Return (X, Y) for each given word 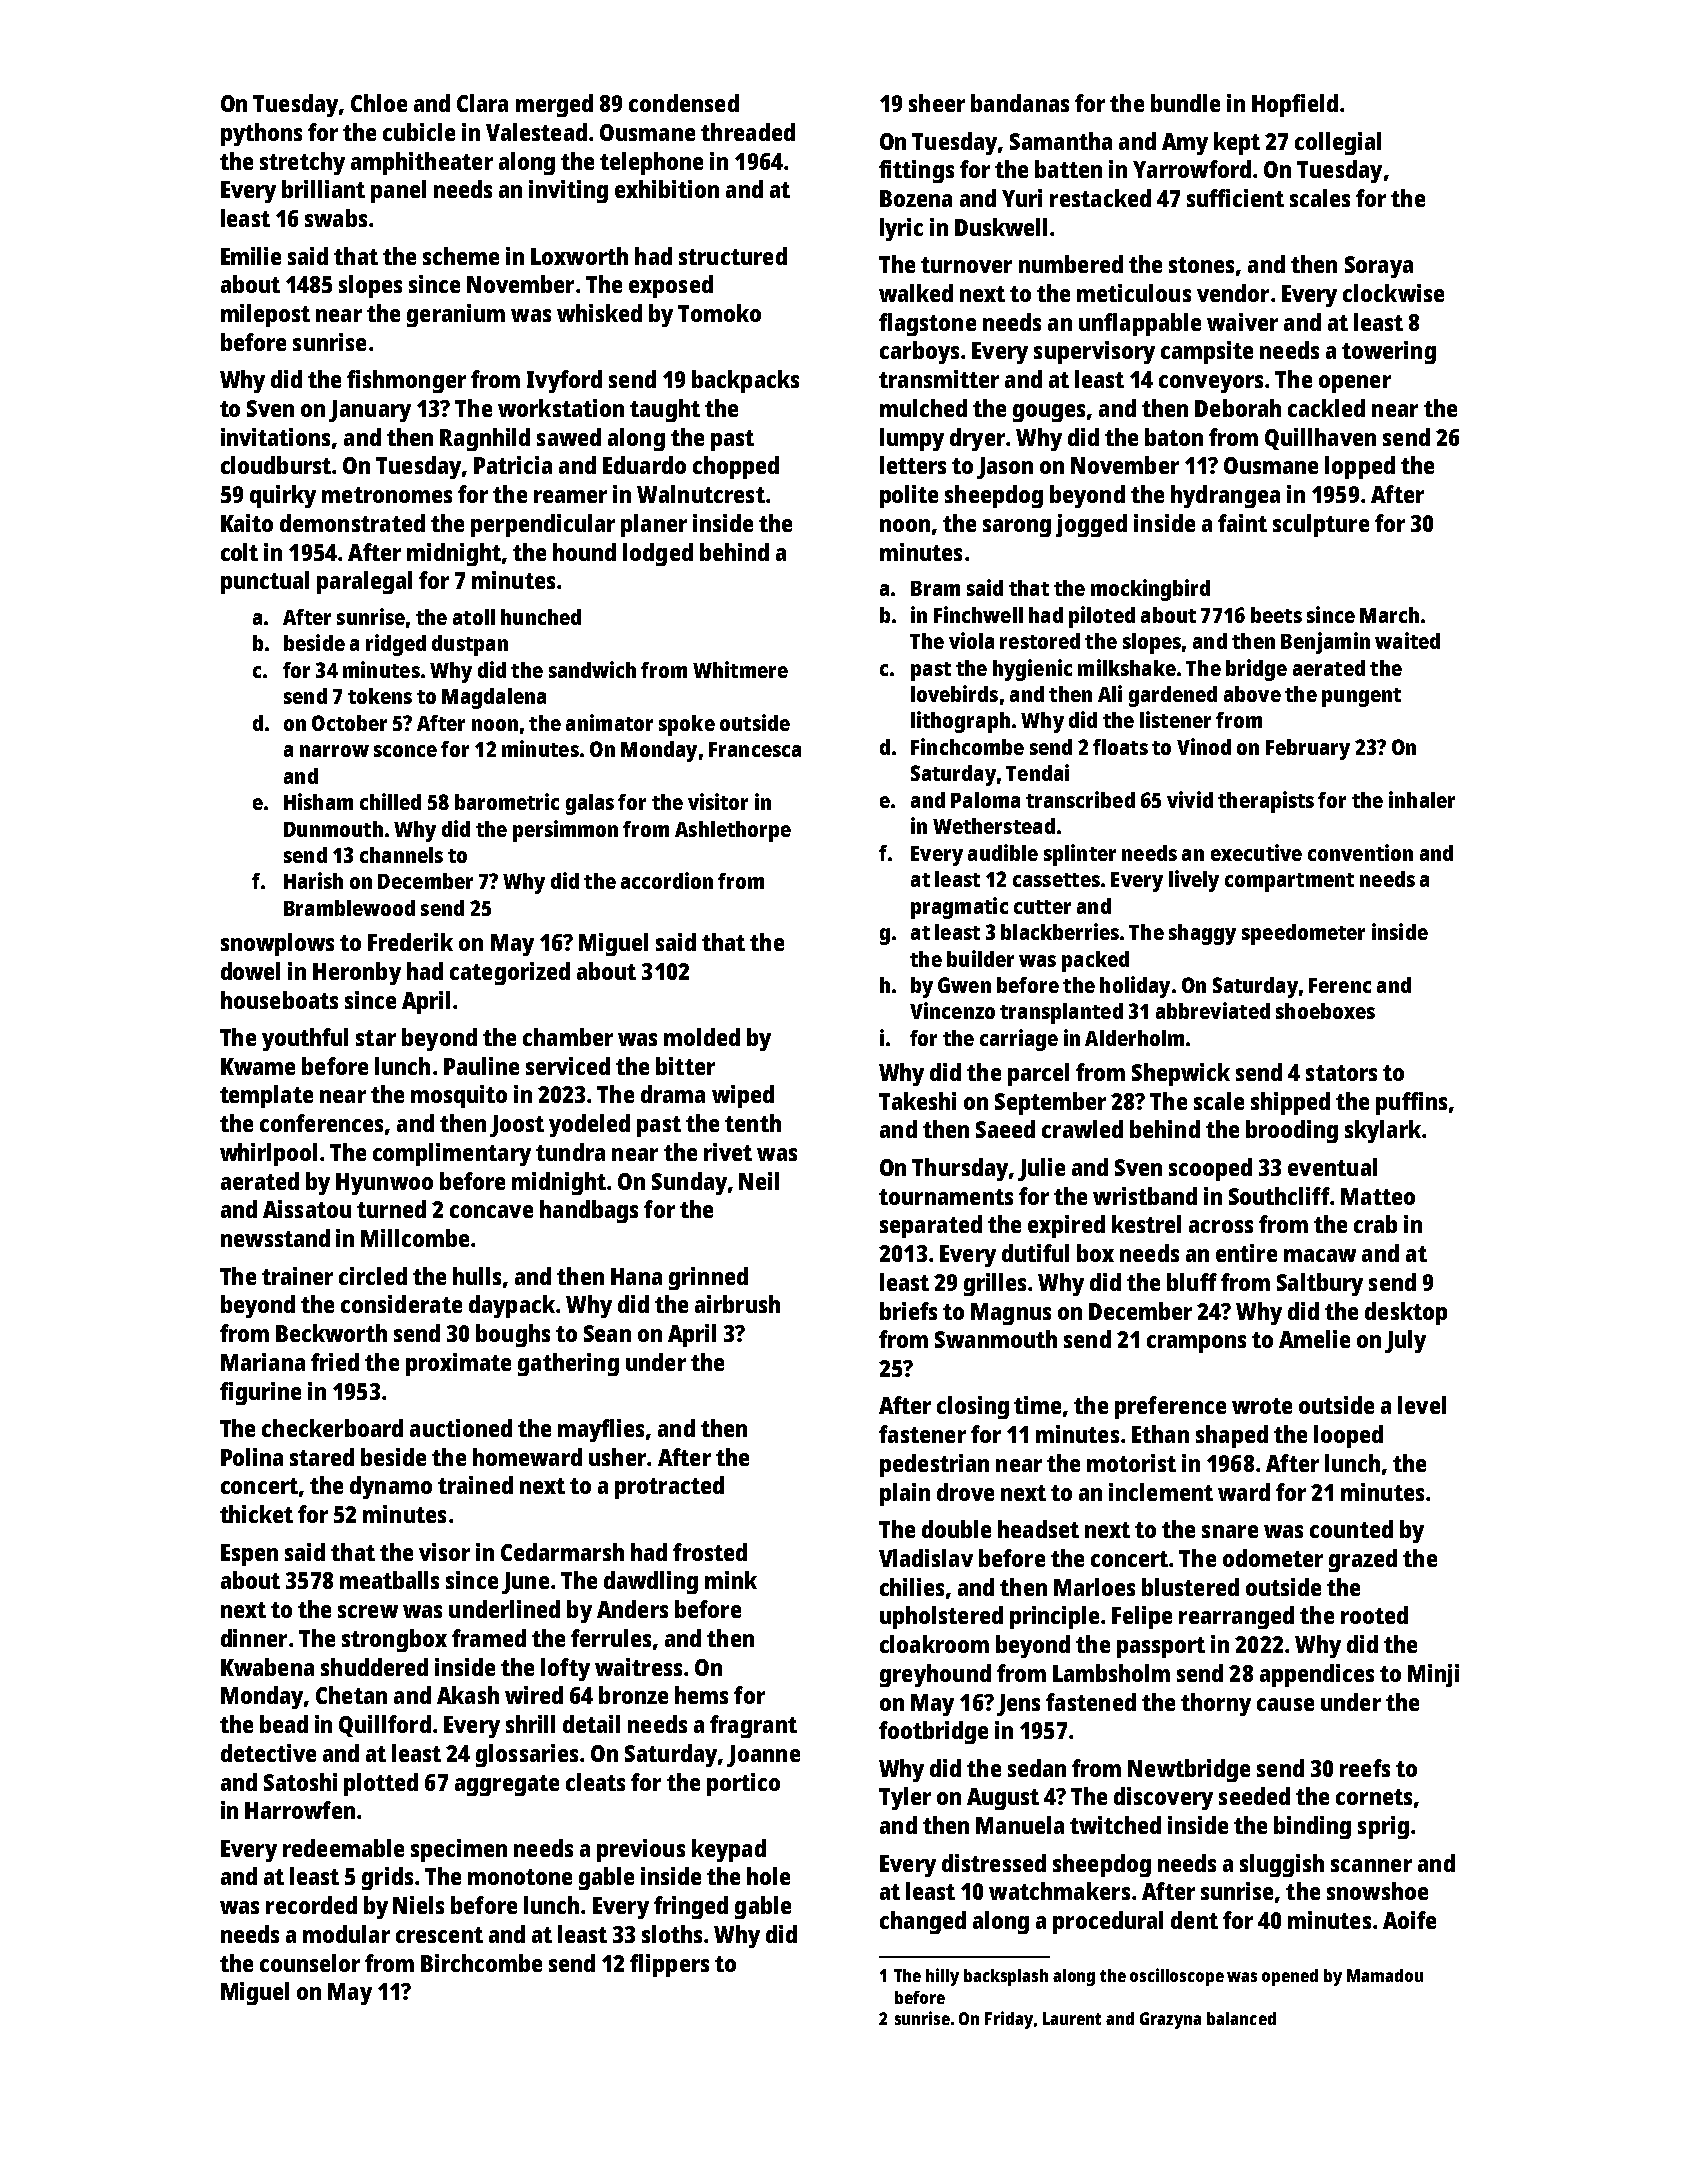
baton (1174, 437)
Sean (607, 1333)
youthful (305, 1039)
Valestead (536, 132)
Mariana (263, 1362)
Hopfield (1295, 105)
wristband (1145, 1196)
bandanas (1020, 103)
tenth (753, 1123)
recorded (311, 1905)
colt (239, 552)
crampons (1196, 1344)
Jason (1005, 468)
